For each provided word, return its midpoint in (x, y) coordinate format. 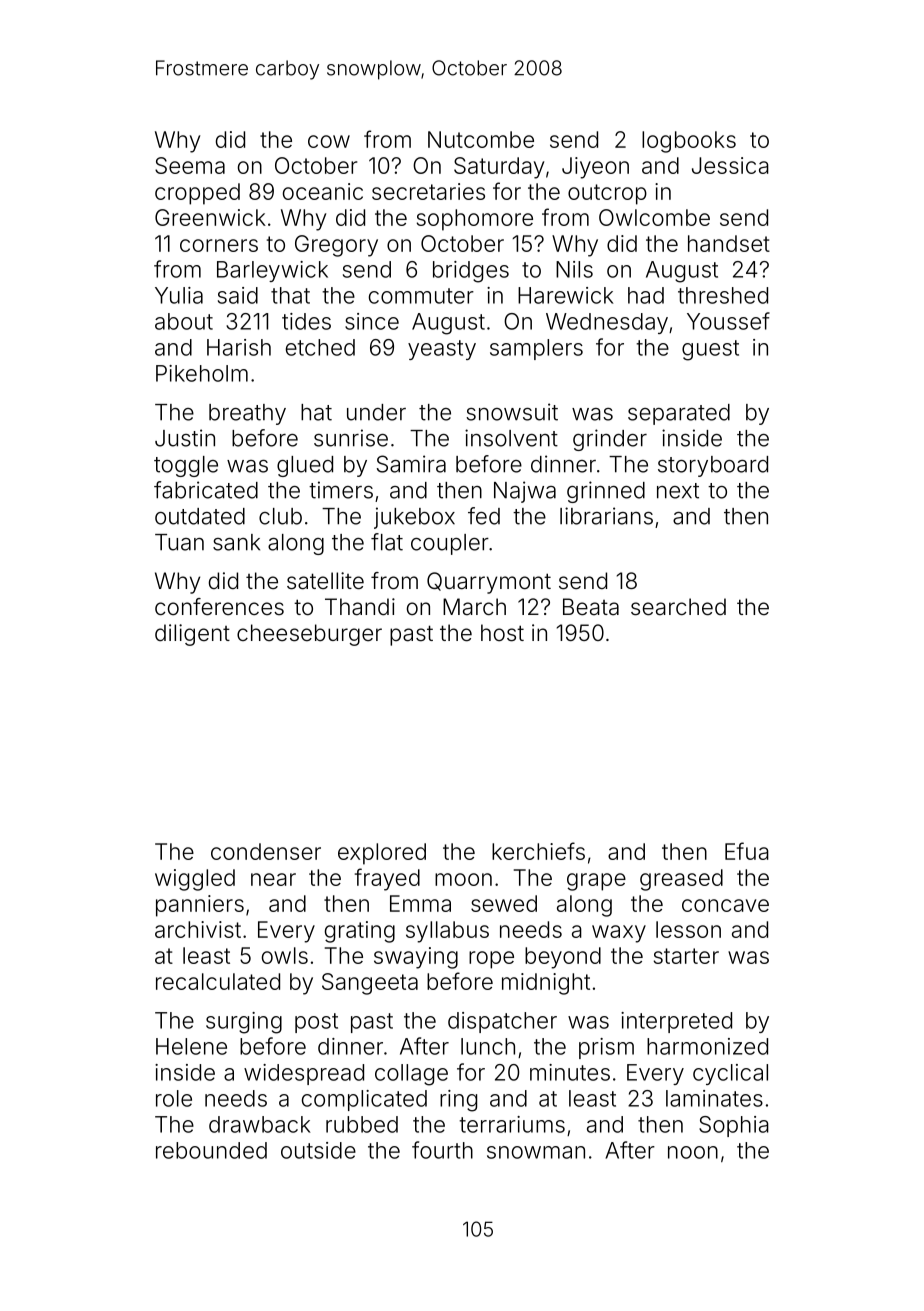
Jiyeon (595, 168)
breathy (247, 414)
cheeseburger (309, 635)
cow (329, 141)
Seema (190, 165)
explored (382, 854)
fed (484, 516)
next (678, 491)
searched (678, 607)
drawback (260, 1124)
